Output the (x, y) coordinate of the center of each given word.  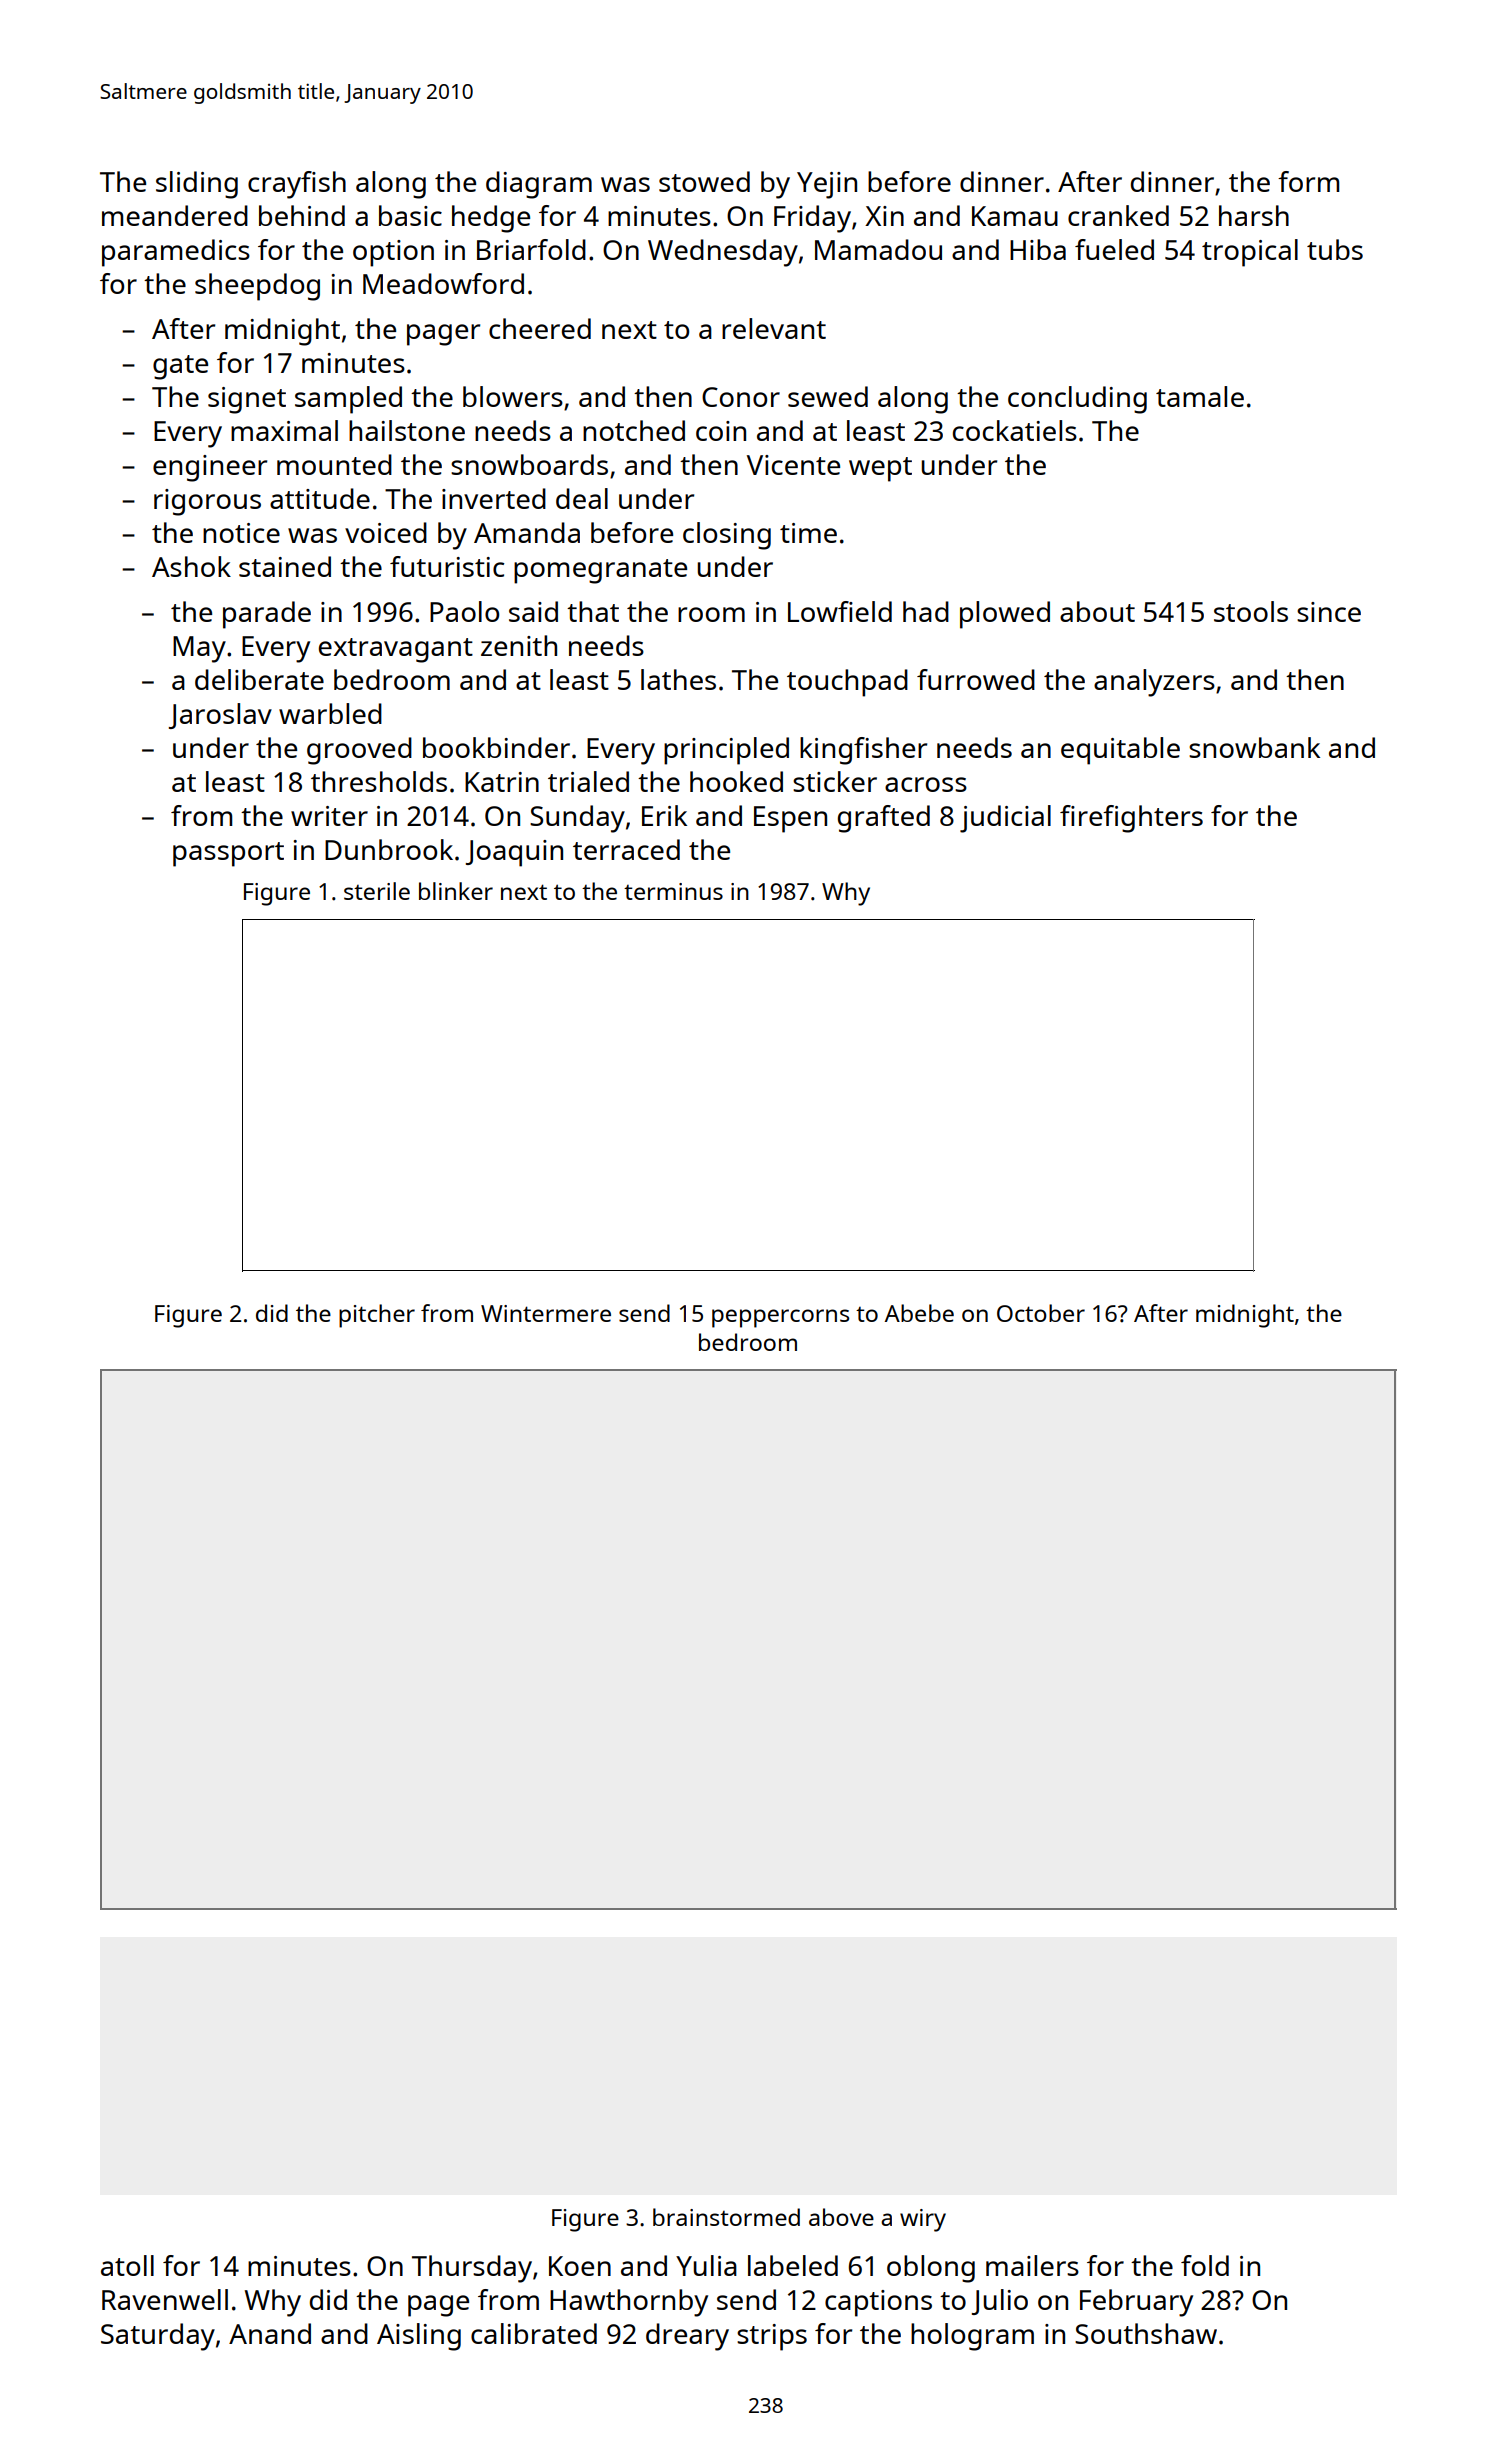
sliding (197, 185)
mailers (1032, 2265)
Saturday (158, 2337)
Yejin (827, 185)
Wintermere (546, 1313)
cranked (1118, 215)
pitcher (377, 1316)
